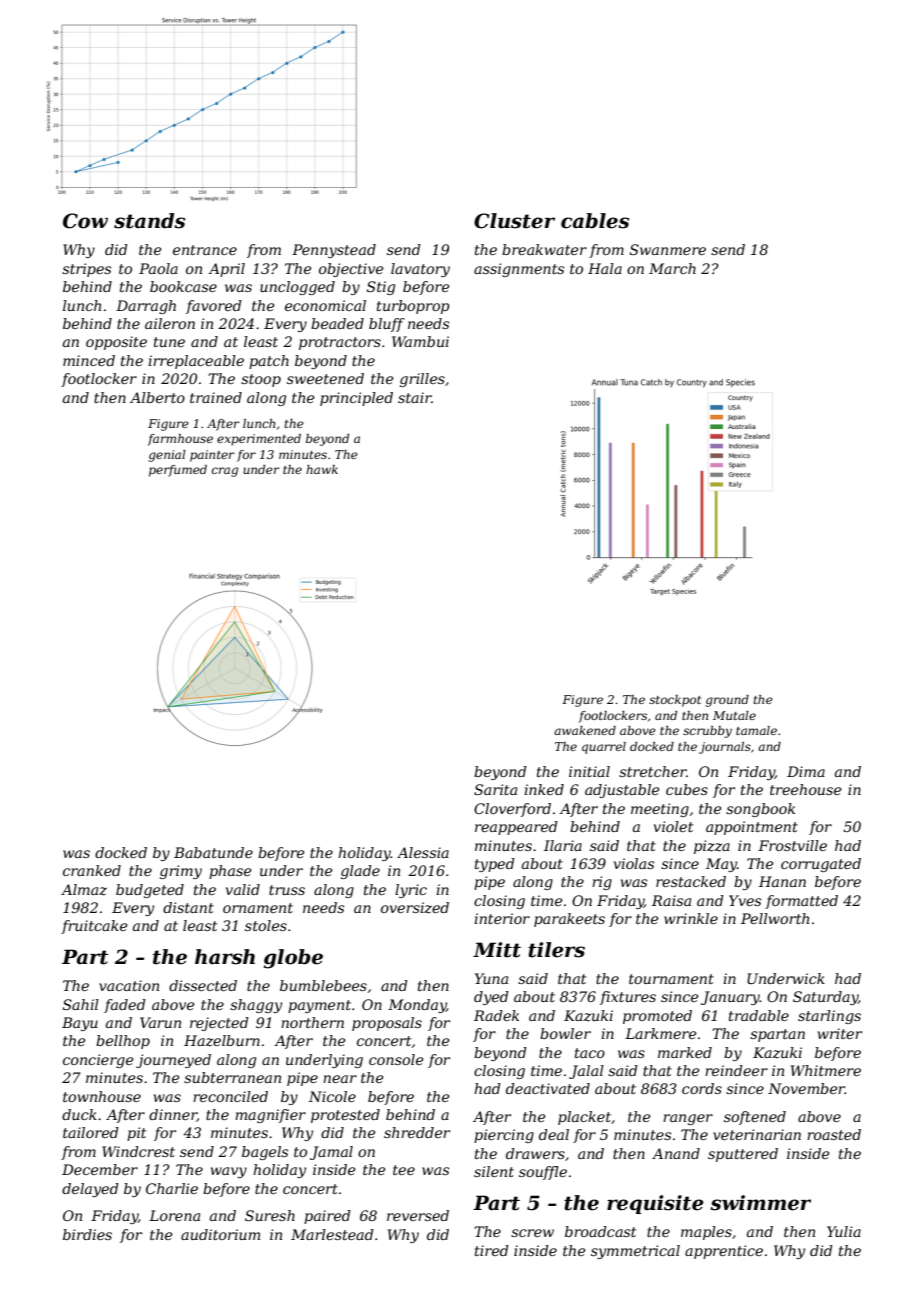 The width and height of the screenshot is (924, 1308). What do you see at coordinates (356, 399) in the screenshot?
I see `principled` at bounding box center [356, 399].
